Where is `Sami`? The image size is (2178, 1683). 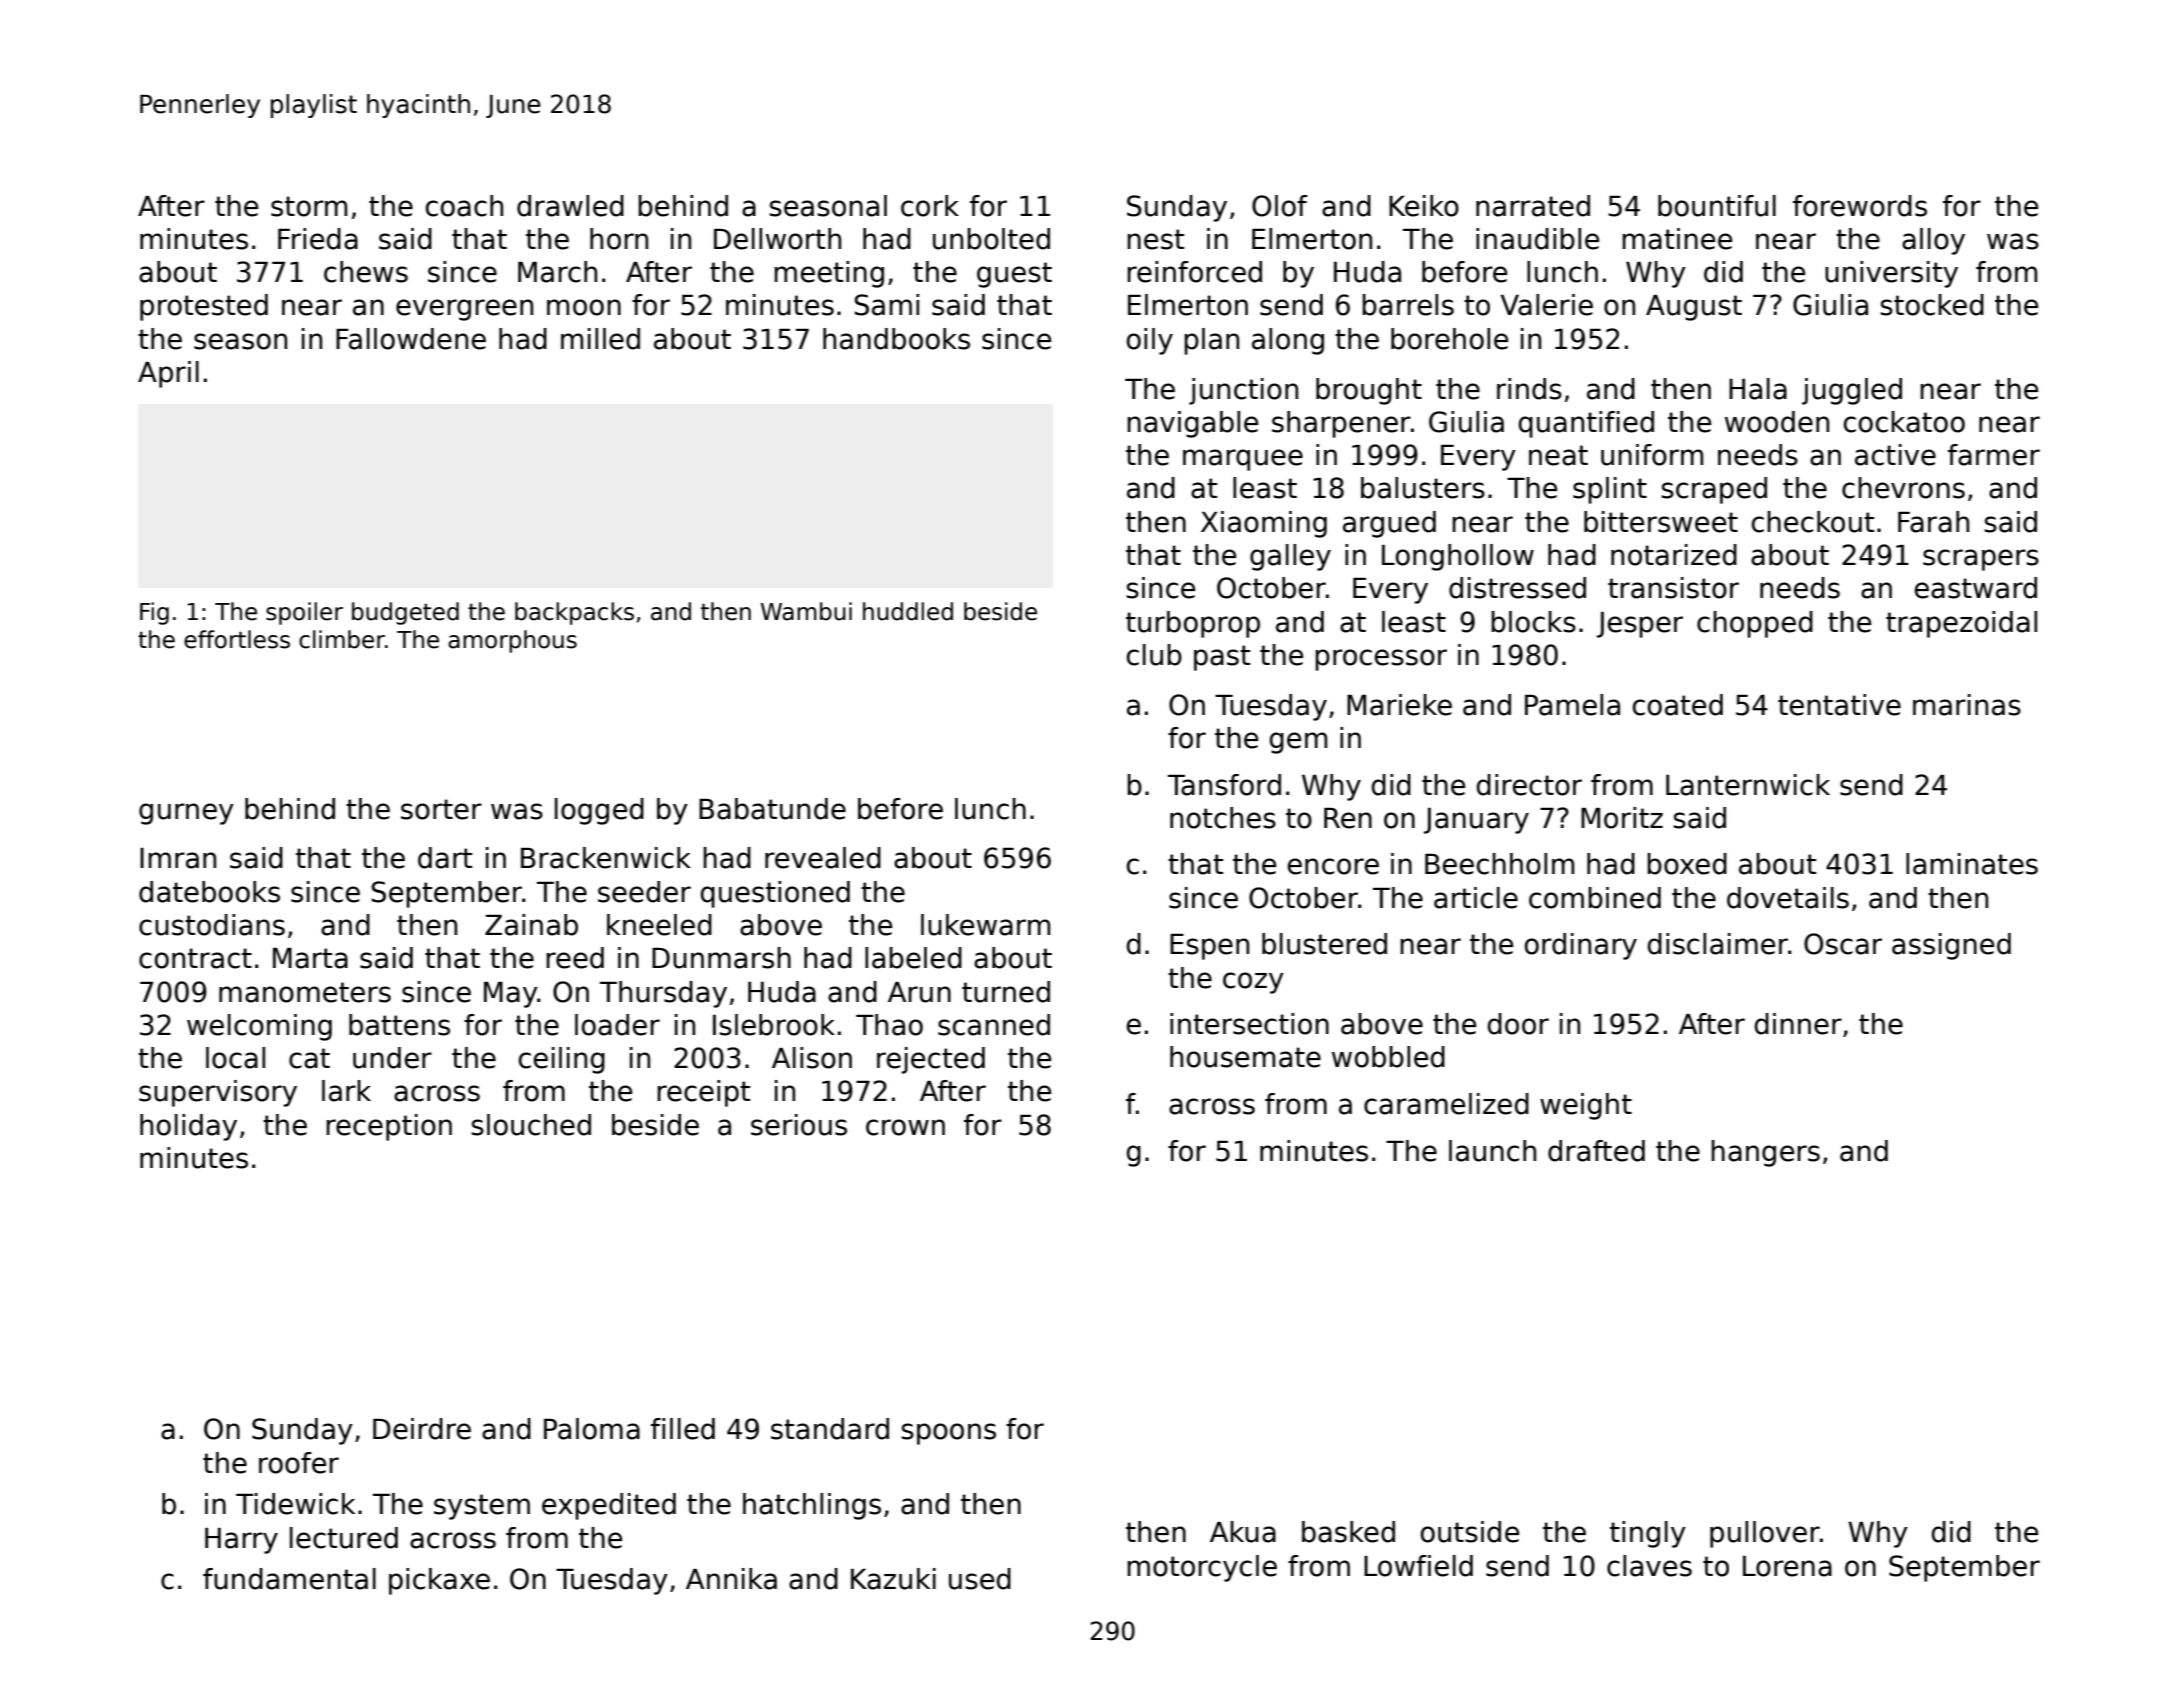
Sami is located at coordinates (886, 305).
